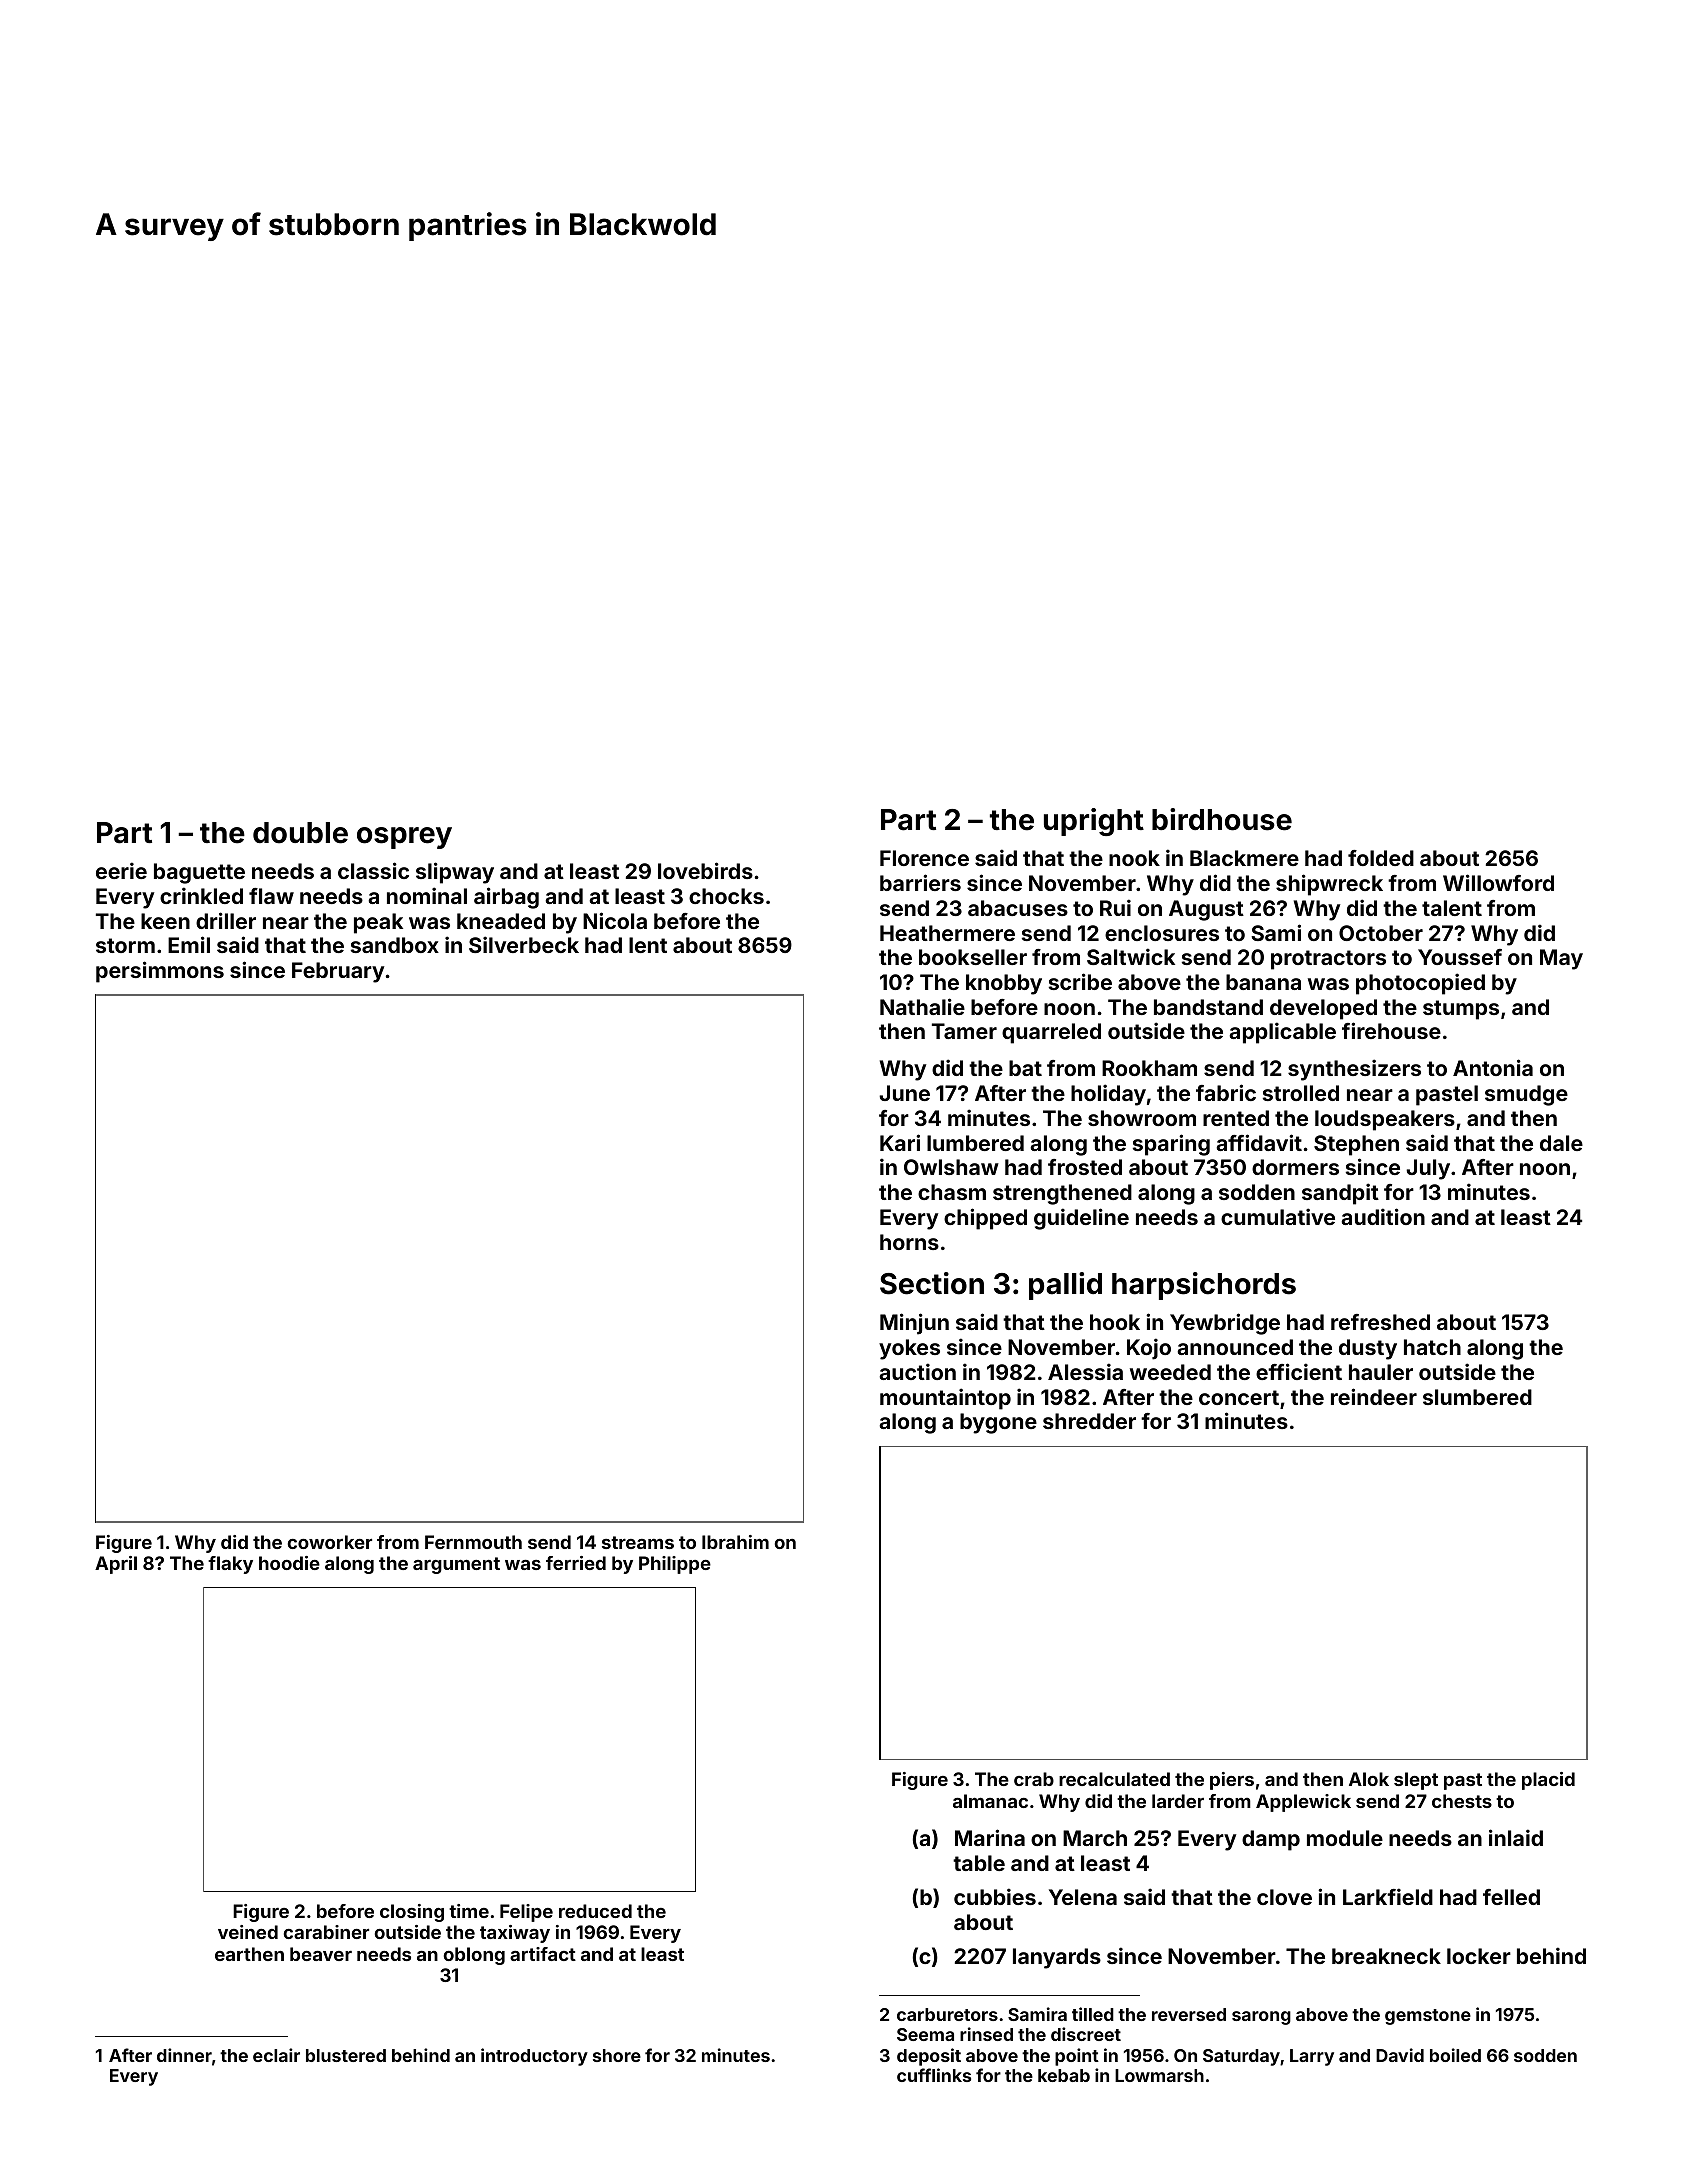 This screenshot has height=2178, width=1683. What do you see at coordinates (735, 1542) in the screenshot?
I see `Ibrahim` at bounding box center [735, 1542].
